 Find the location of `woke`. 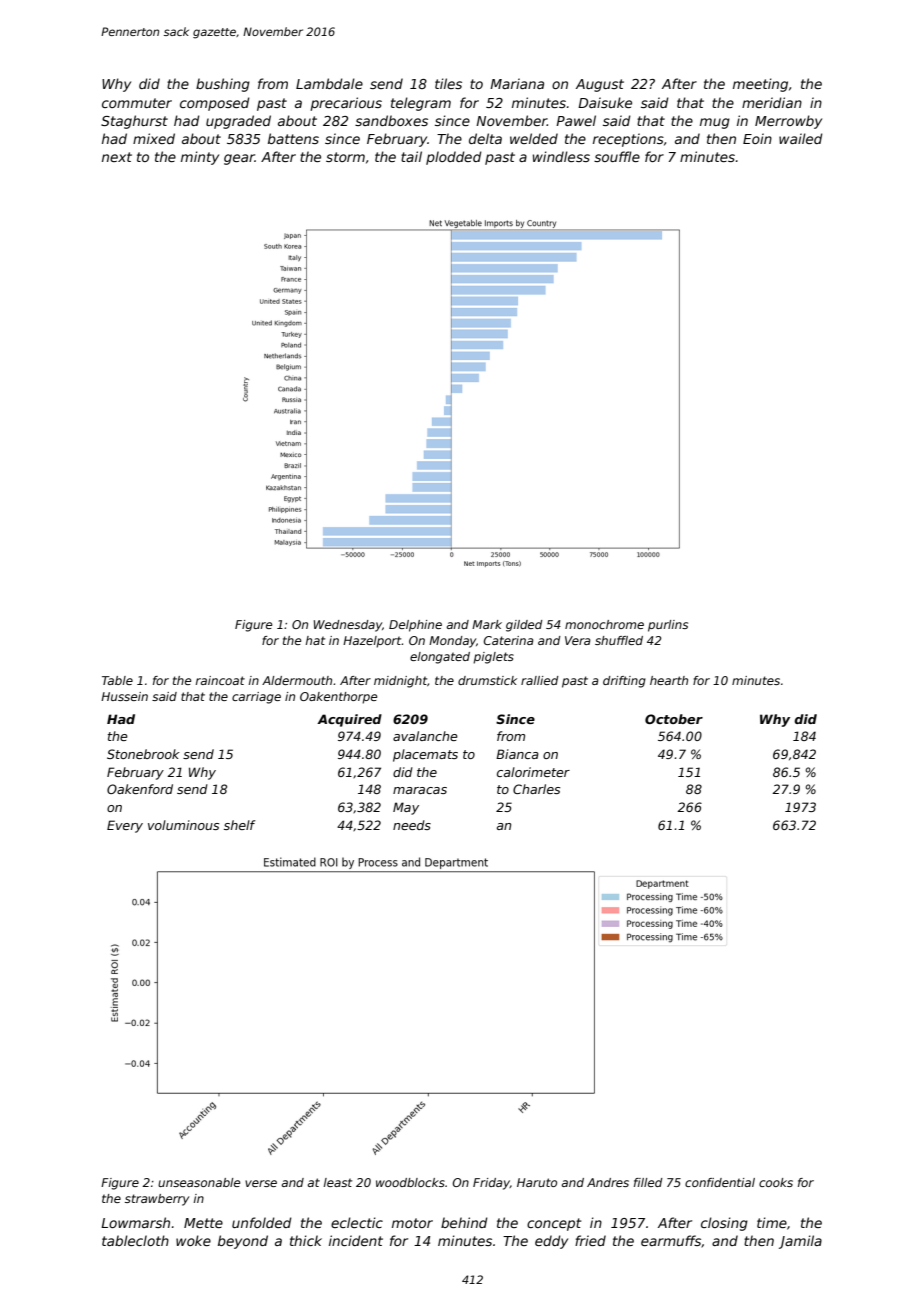

woke is located at coordinates (193, 1240).
